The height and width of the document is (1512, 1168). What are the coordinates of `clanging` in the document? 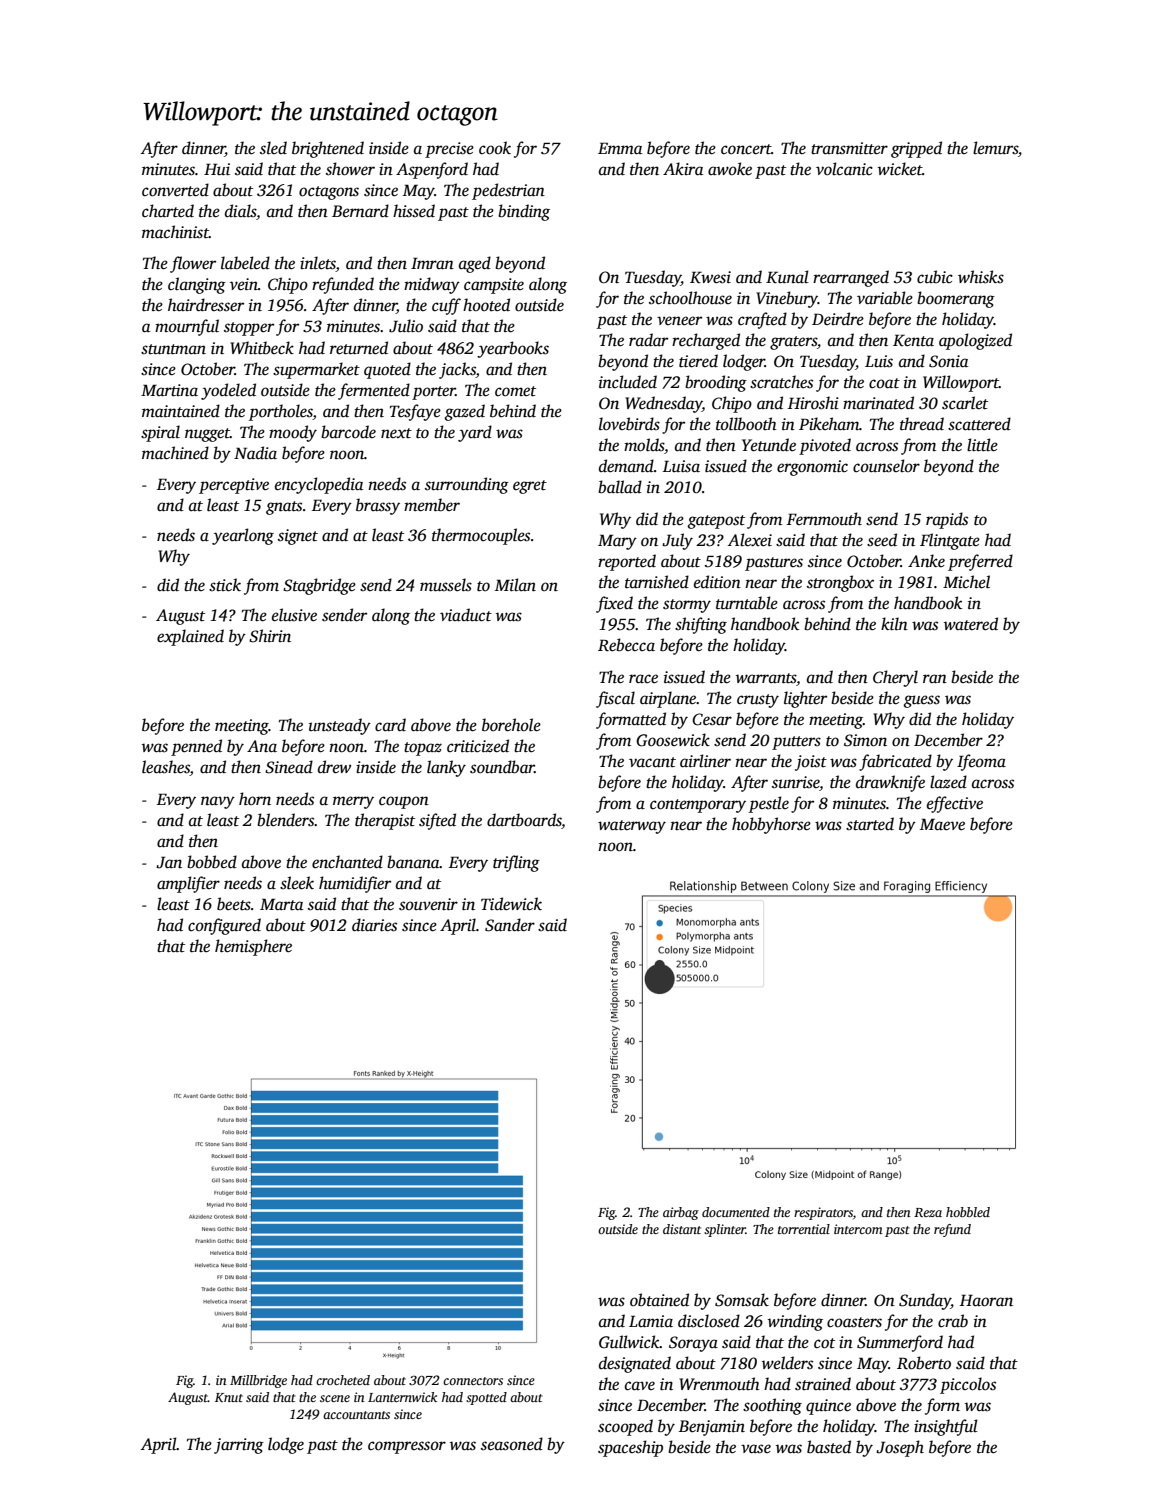 It's located at (197, 285).
